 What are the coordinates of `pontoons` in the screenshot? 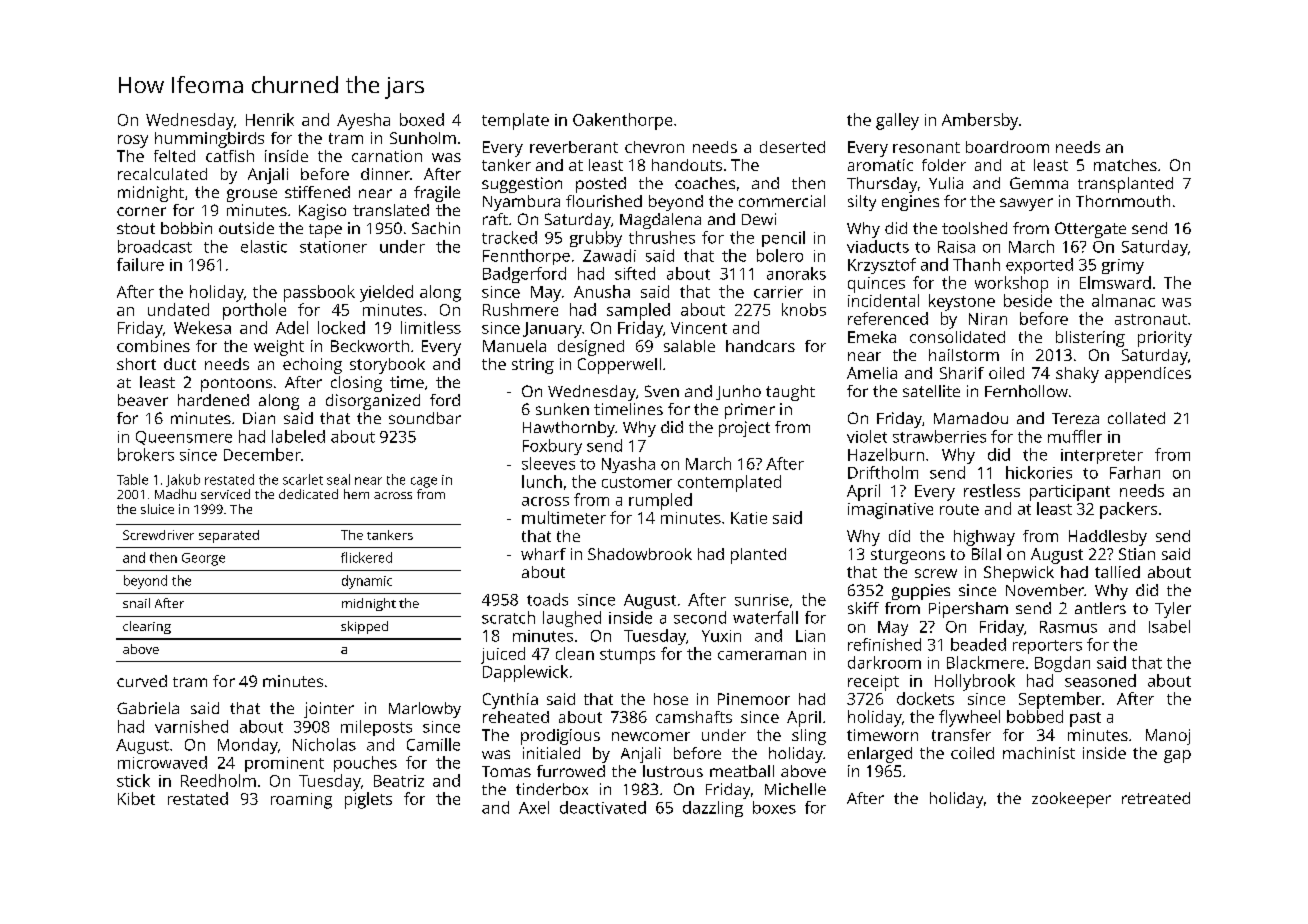 It's located at (236, 385).
